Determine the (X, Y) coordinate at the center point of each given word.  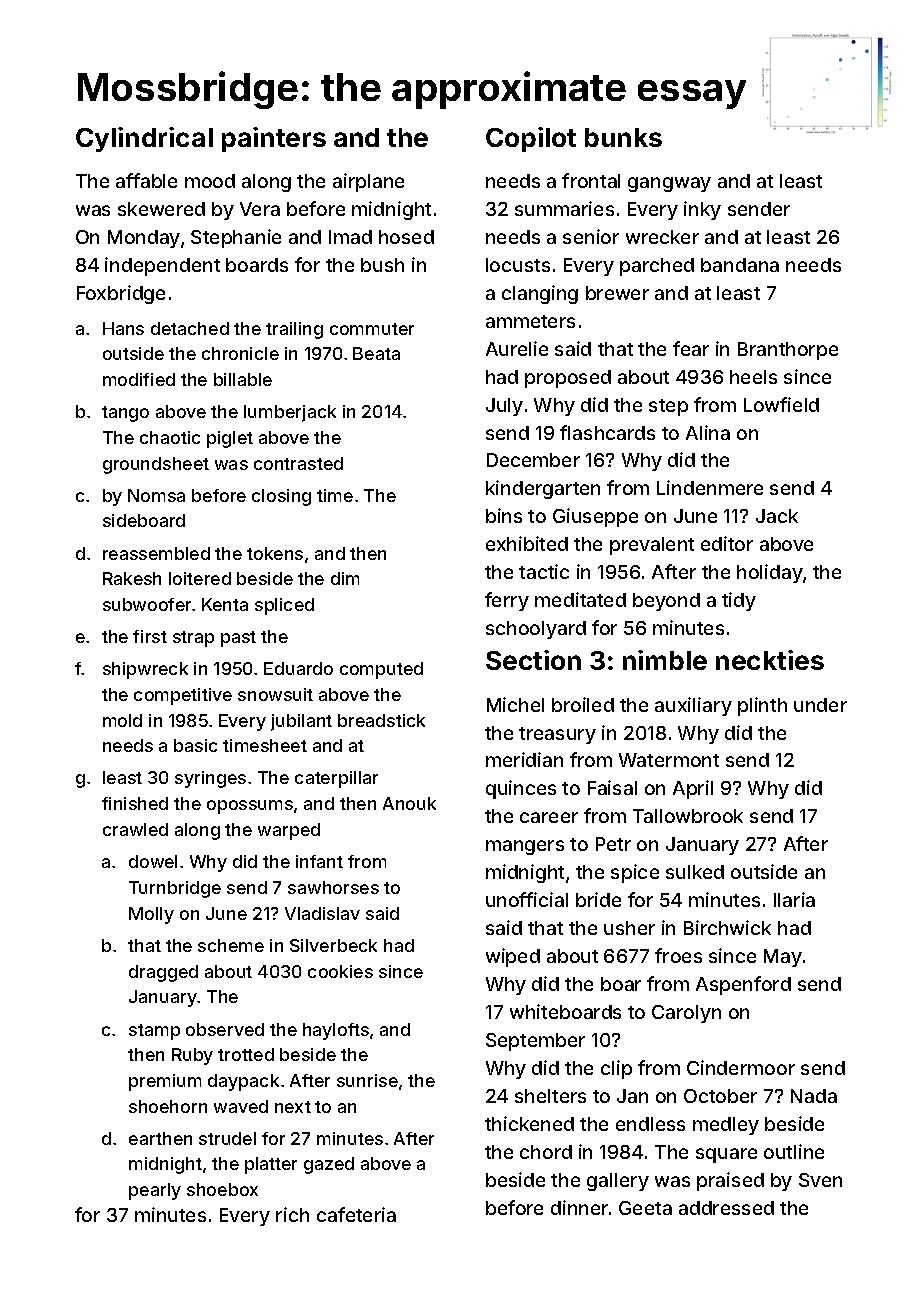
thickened (529, 1123)
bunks (623, 137)
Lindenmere (710, 487)
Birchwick (727, 927)
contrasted (298, 463)
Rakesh (132, 578)
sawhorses (333, 887)
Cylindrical (144, 139)
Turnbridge (175, 889)
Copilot (531, 139)
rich (292, 1214)
